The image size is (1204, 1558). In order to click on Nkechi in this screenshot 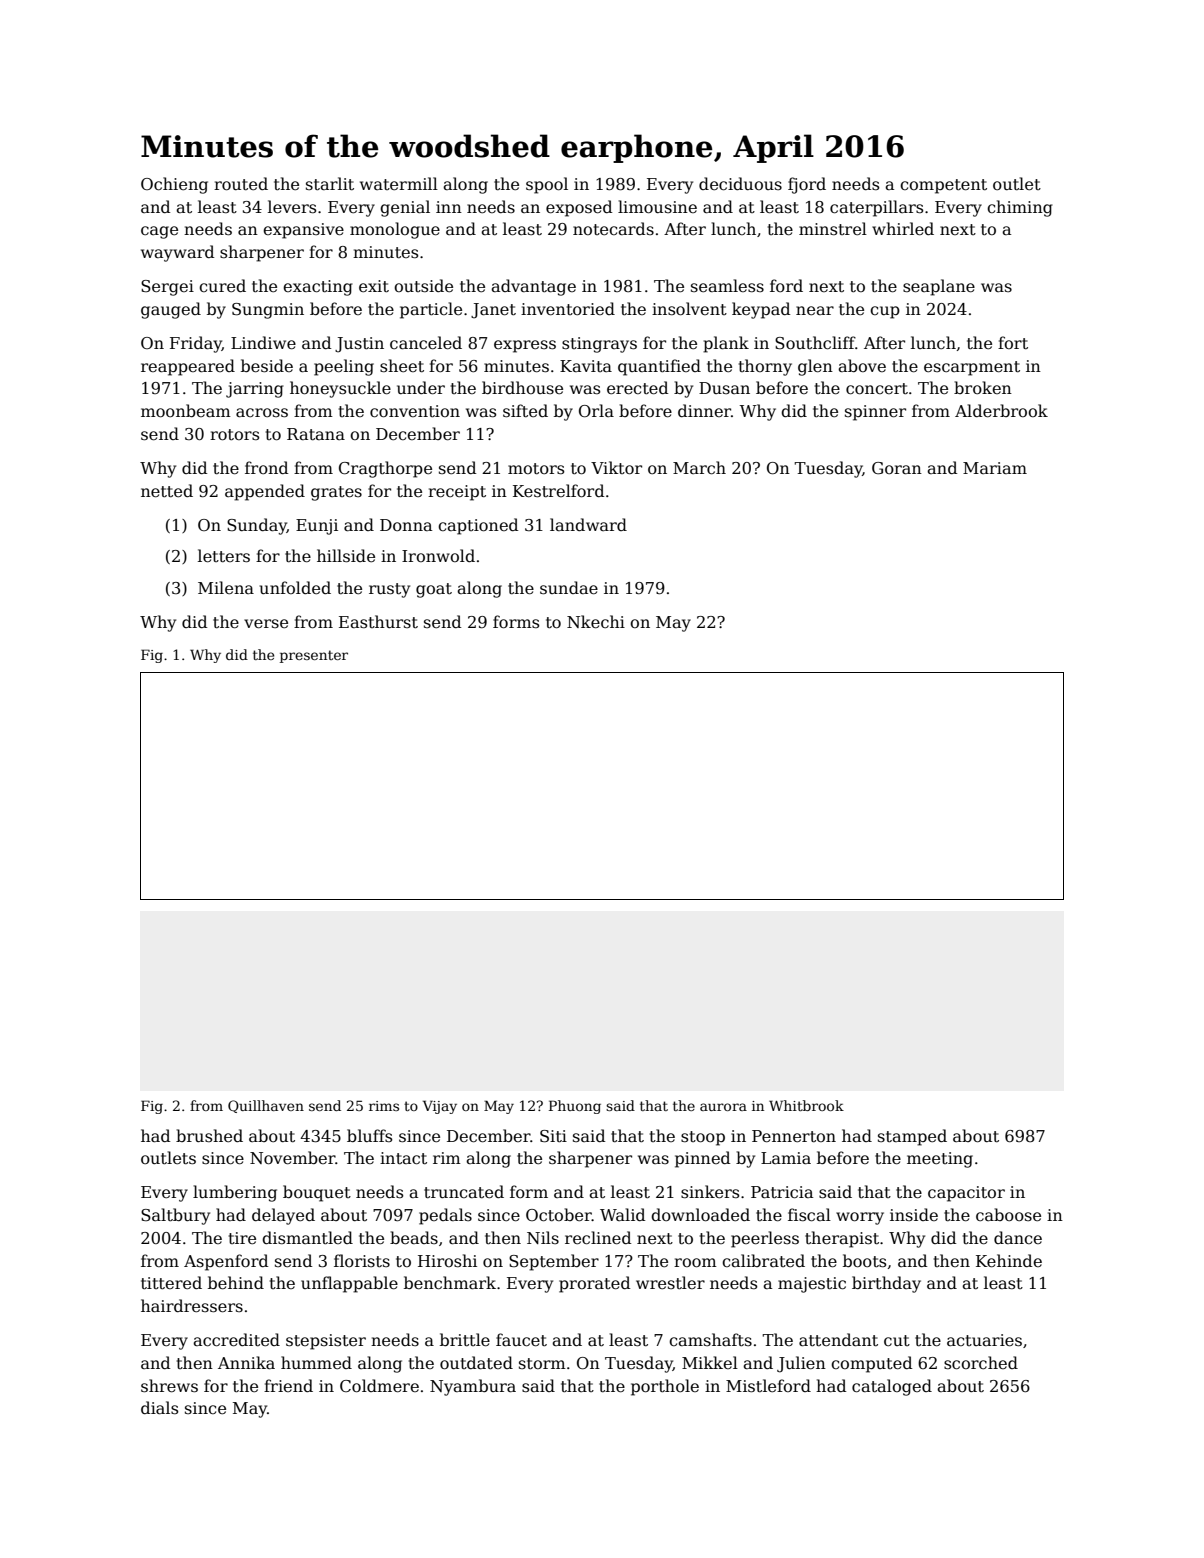, I will do `click(596, 622)`.
